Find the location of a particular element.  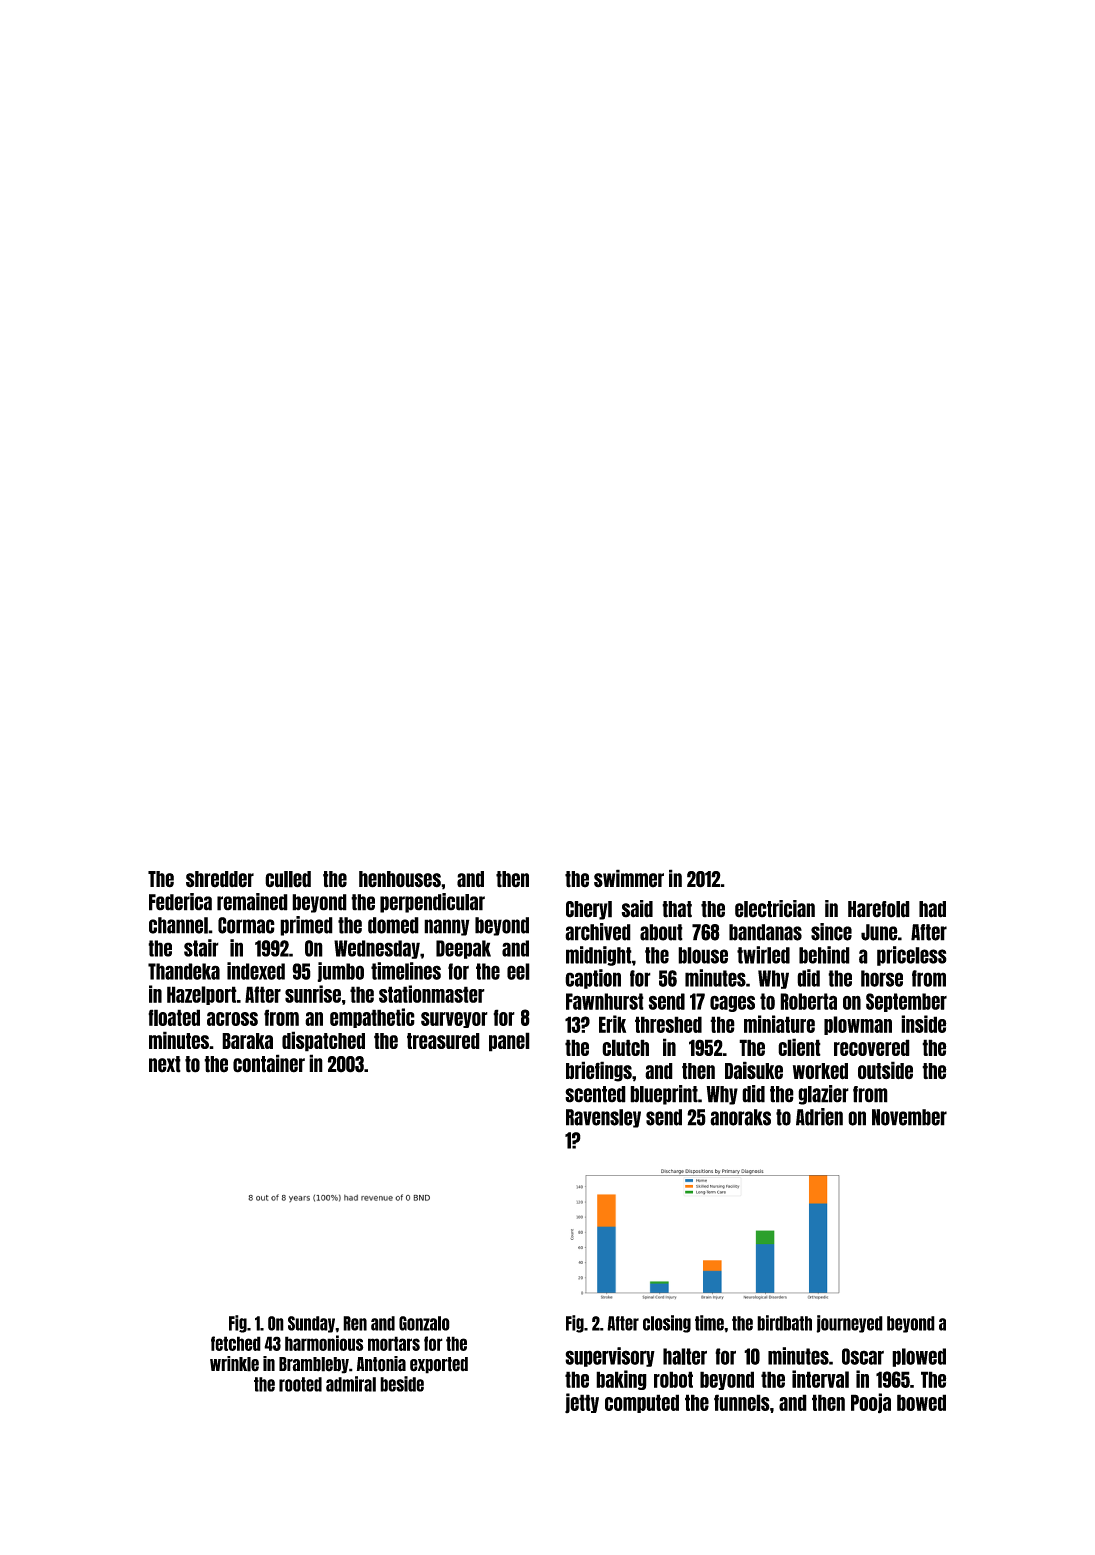

rooted is located at coordinates (300, 1384).
